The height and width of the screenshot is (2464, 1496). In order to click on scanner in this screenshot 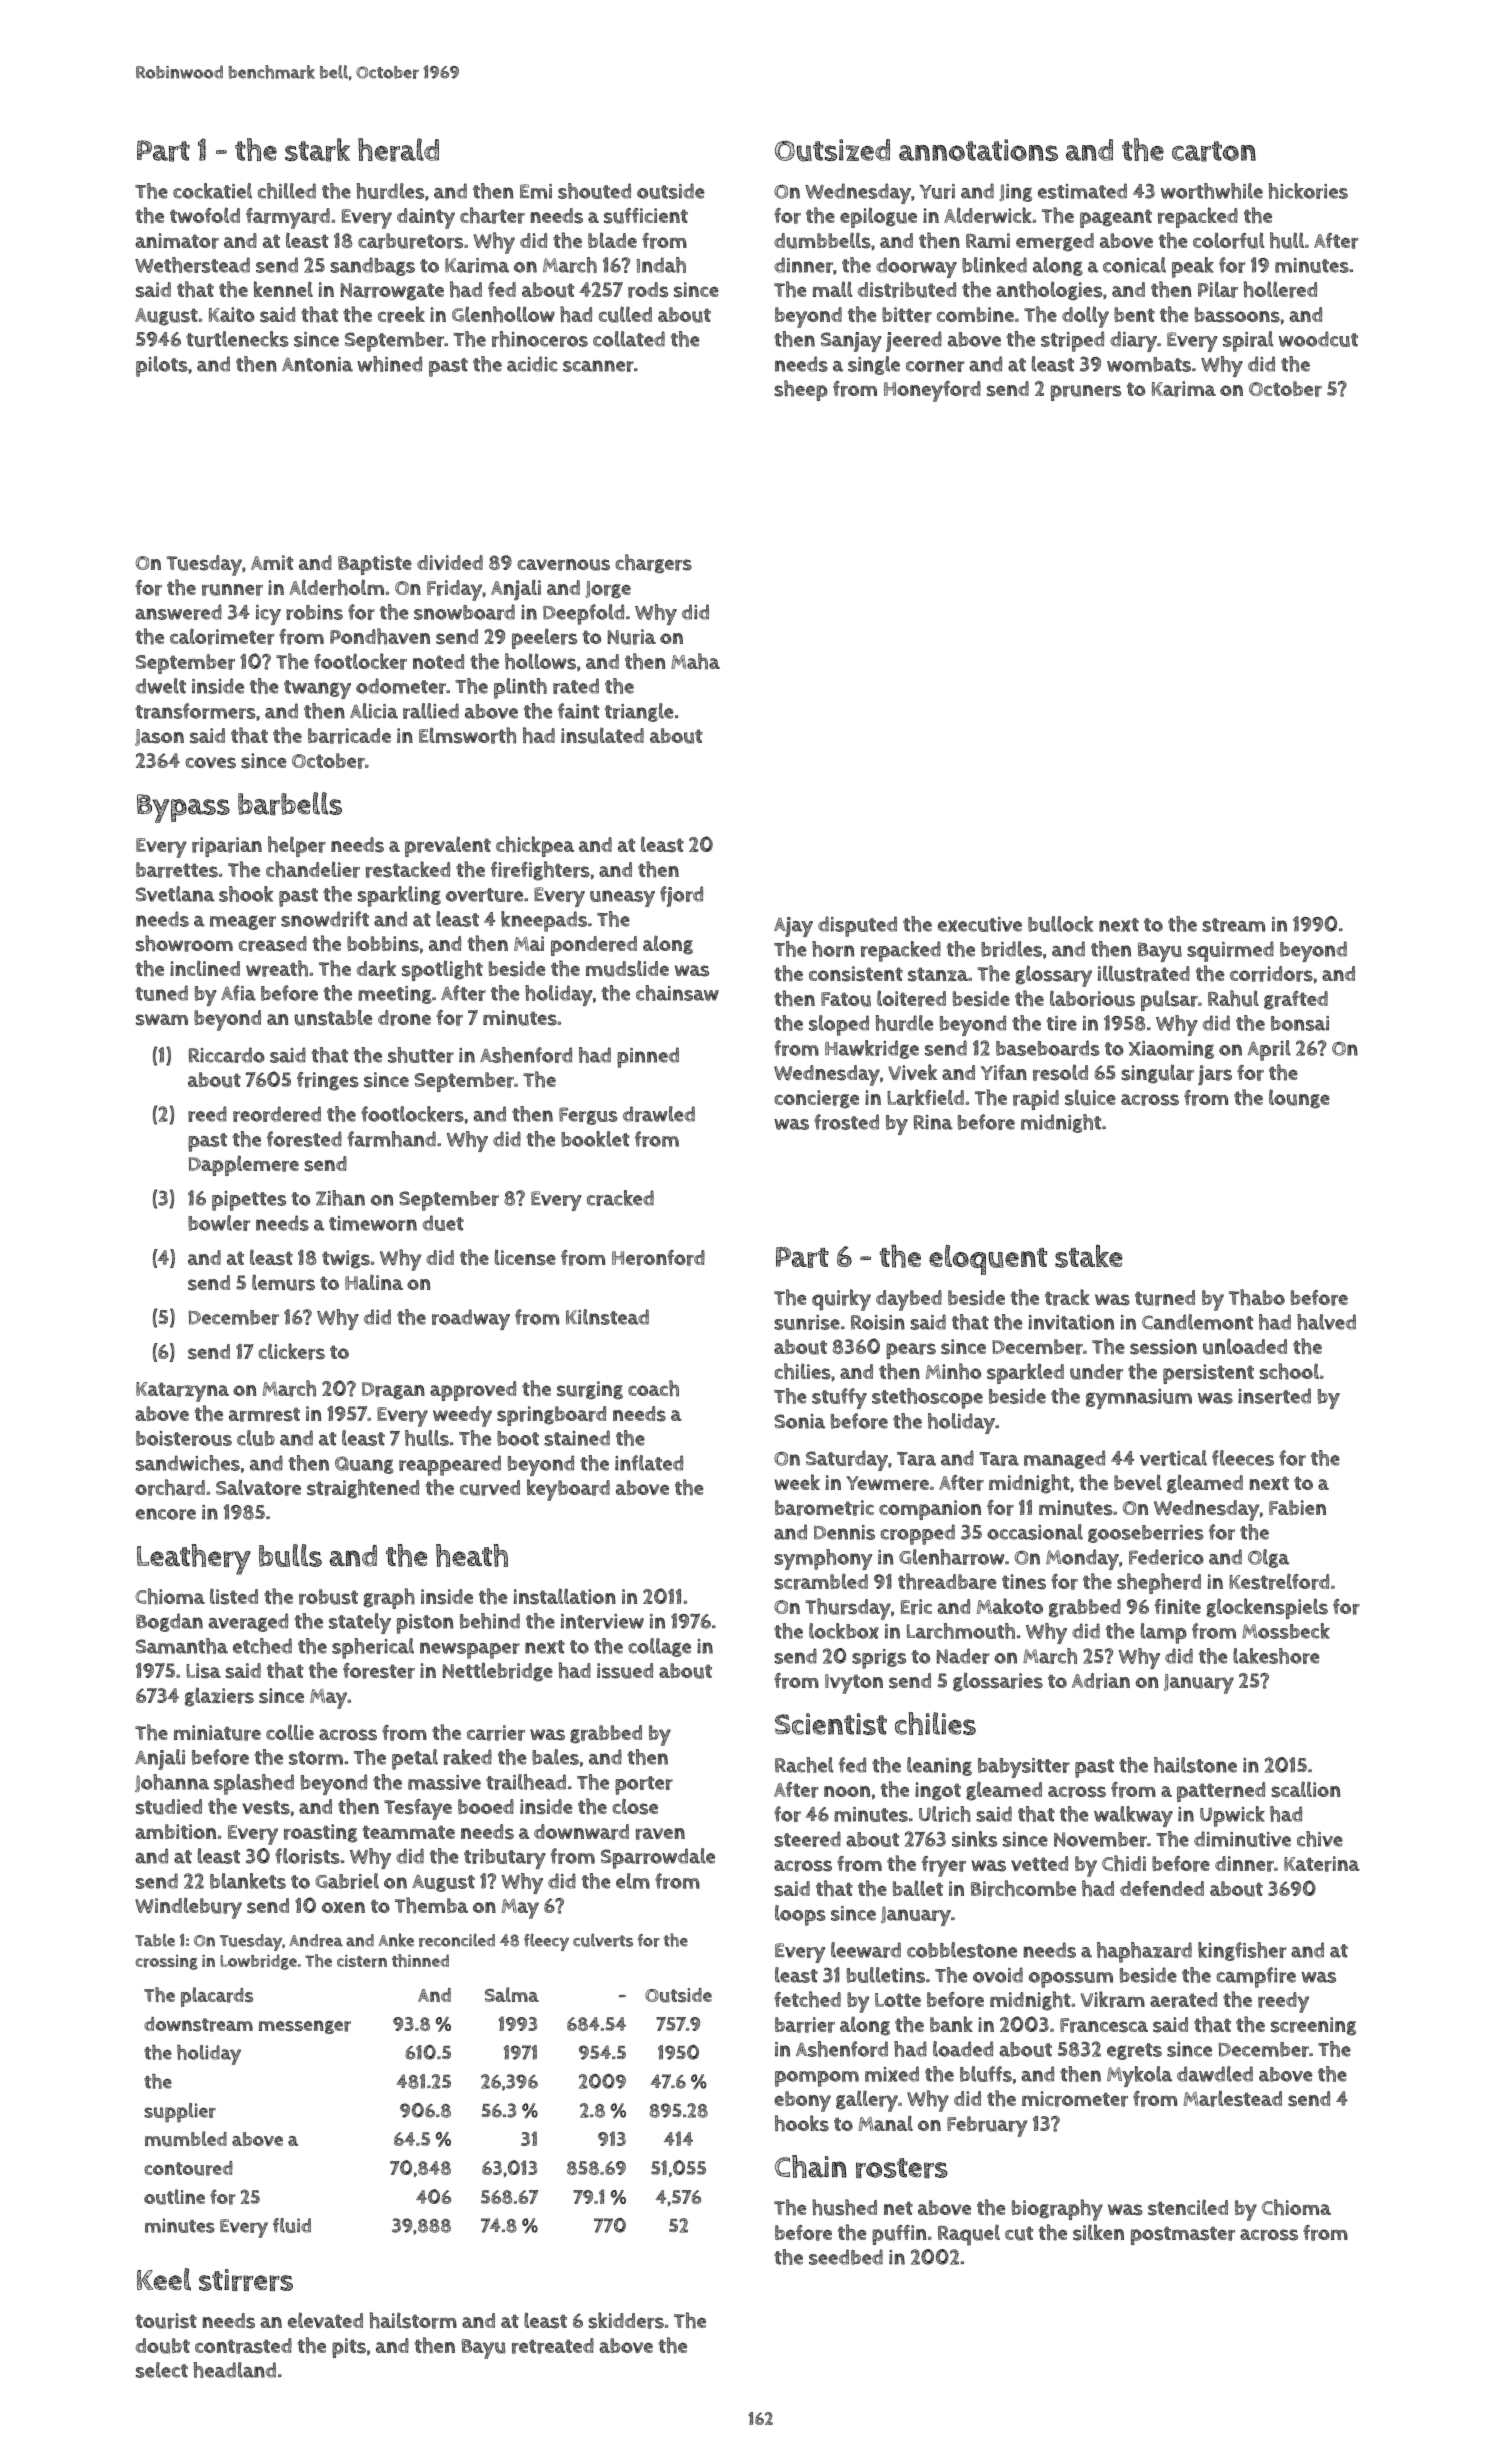, I will do `click(598, 366)`.
